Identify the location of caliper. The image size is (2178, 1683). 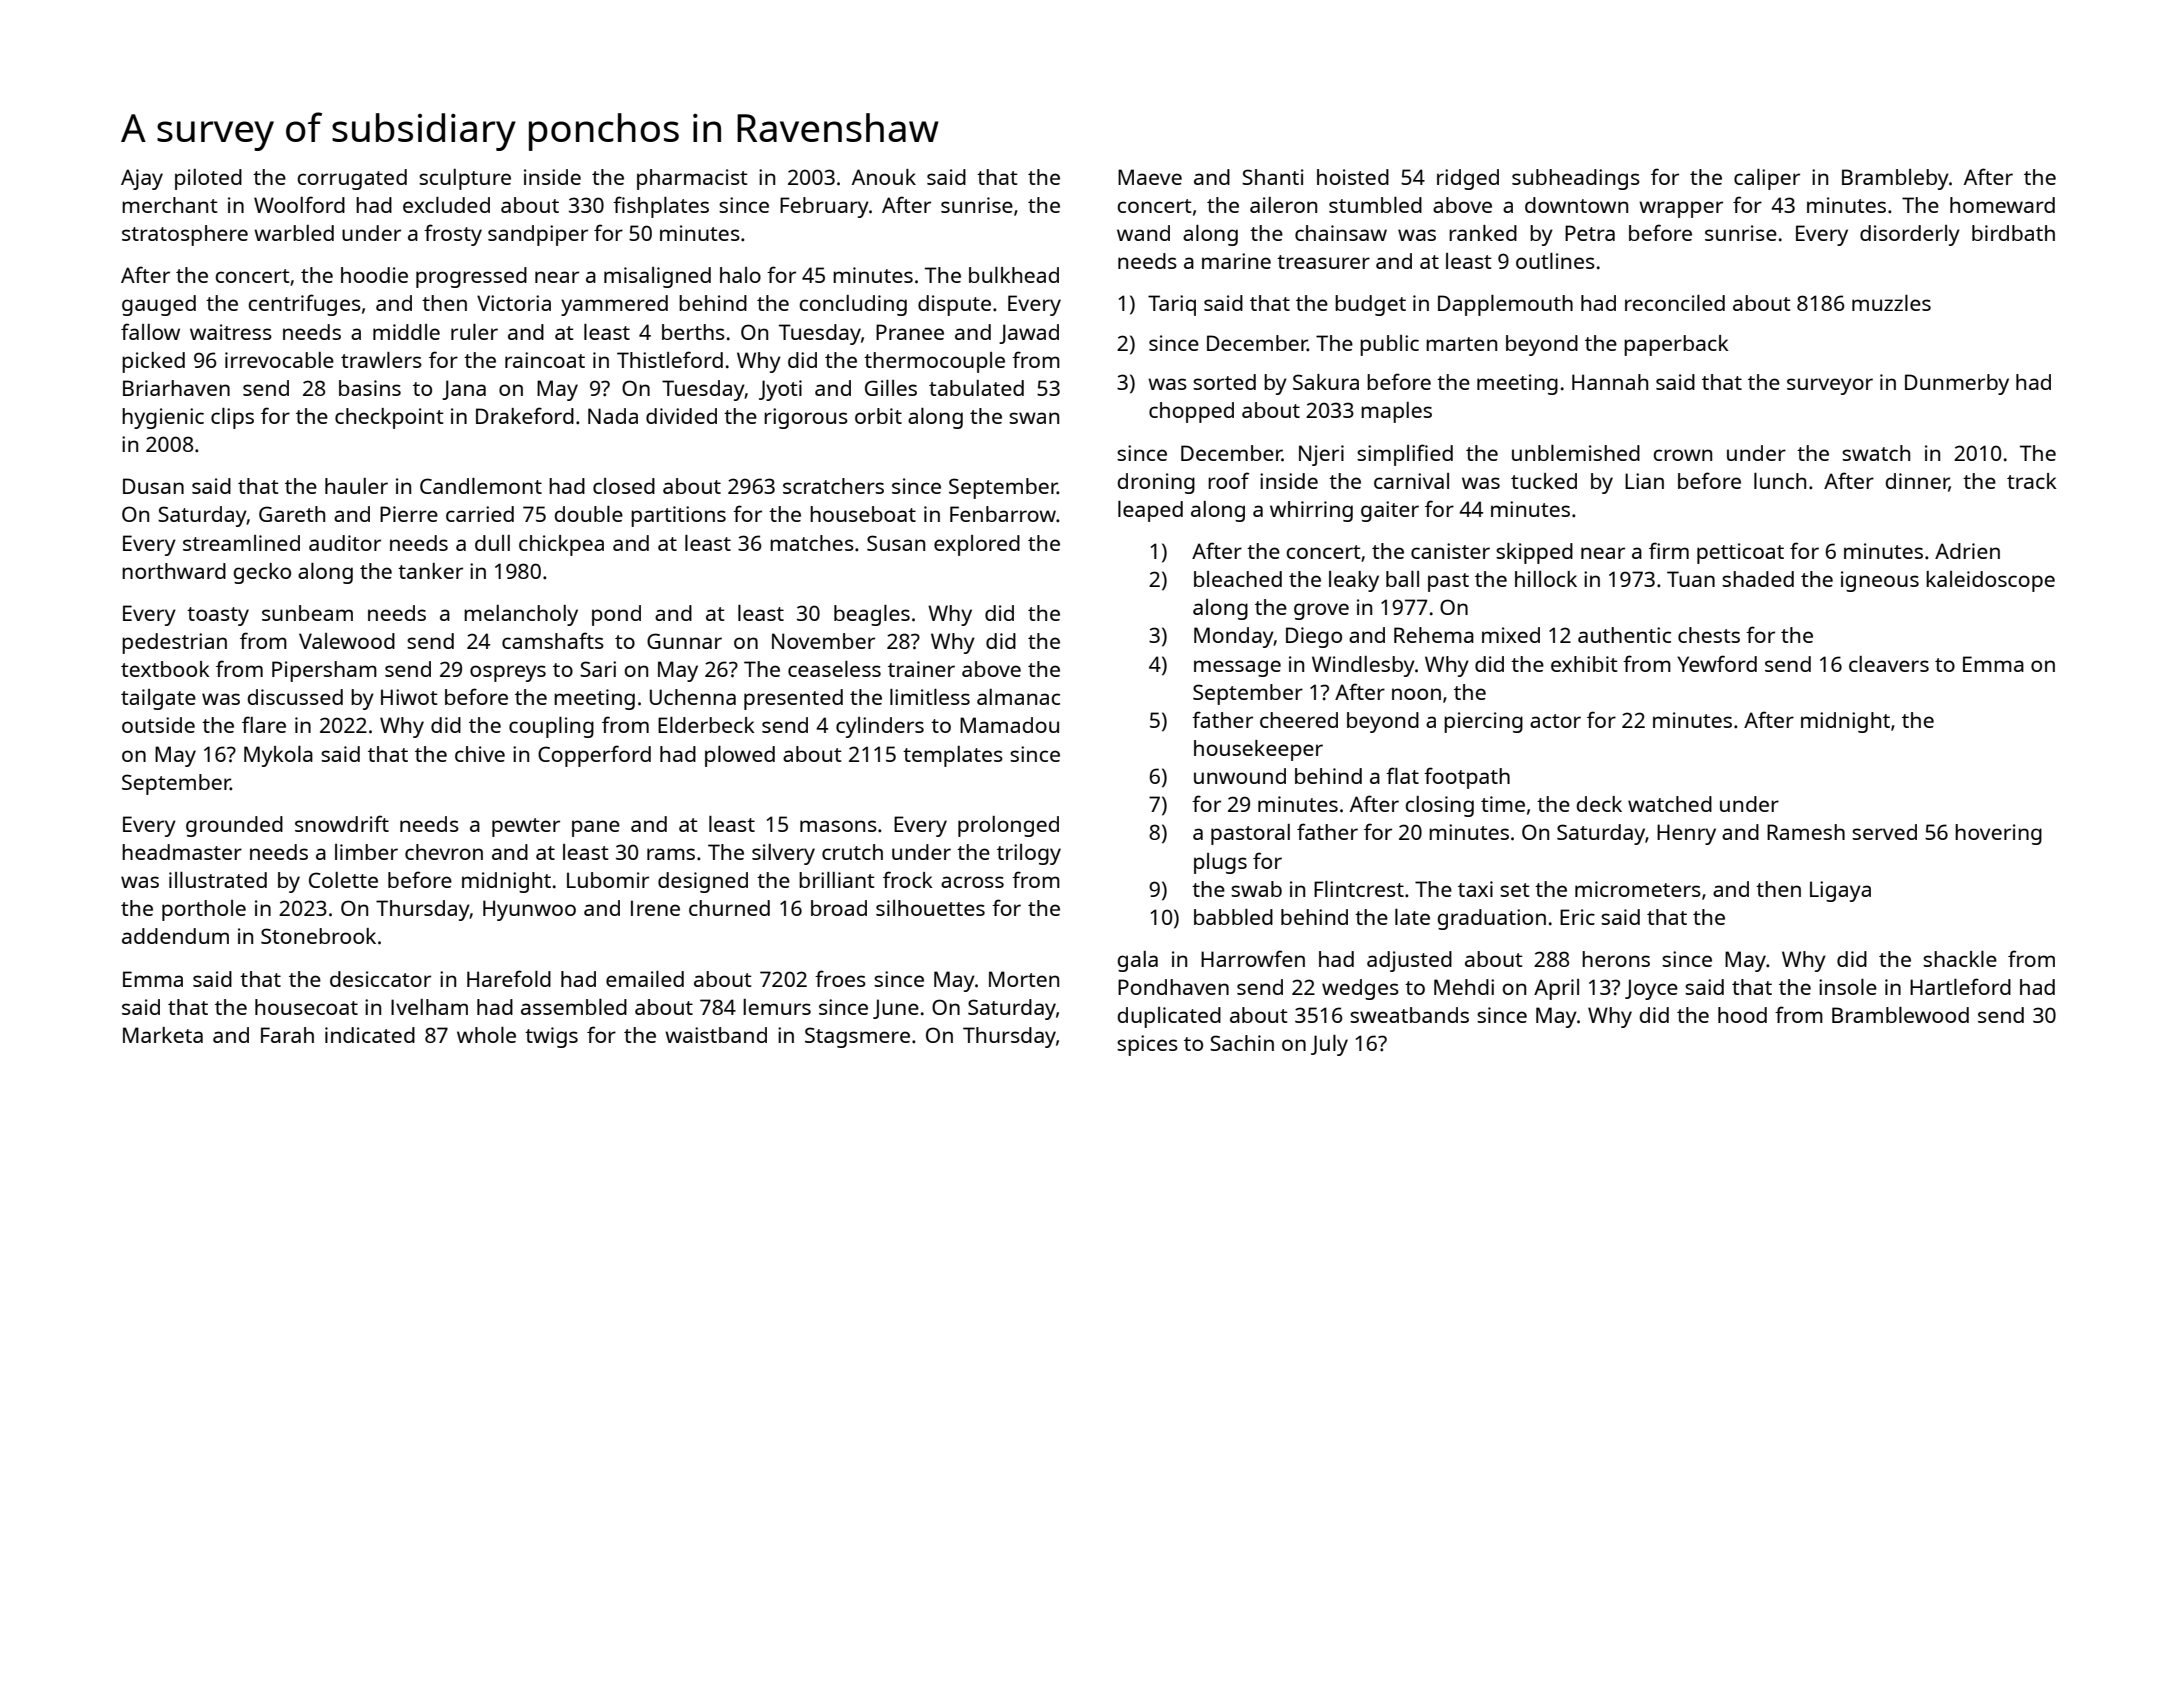
(1767, 179).
